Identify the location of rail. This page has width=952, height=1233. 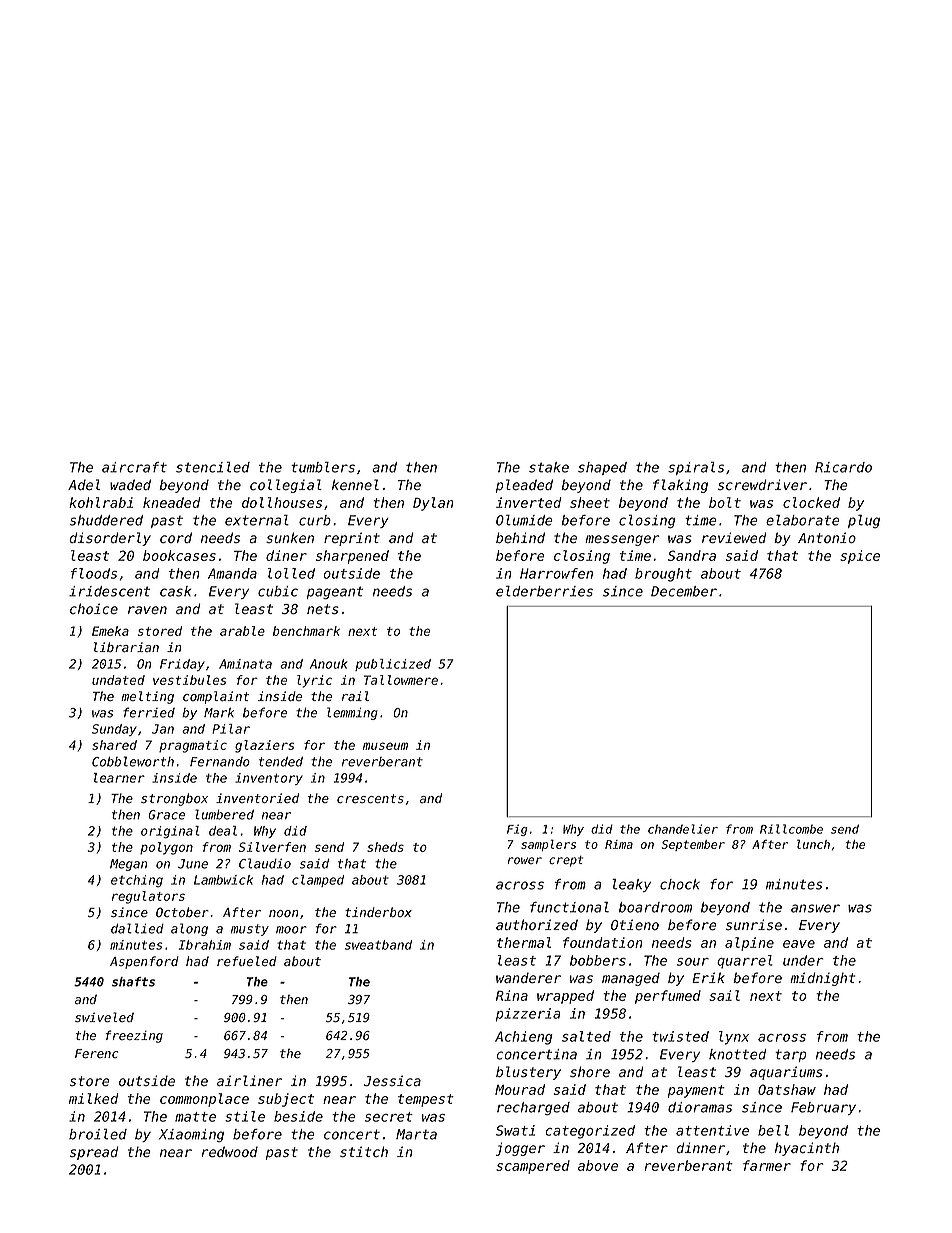
(355, 696).
